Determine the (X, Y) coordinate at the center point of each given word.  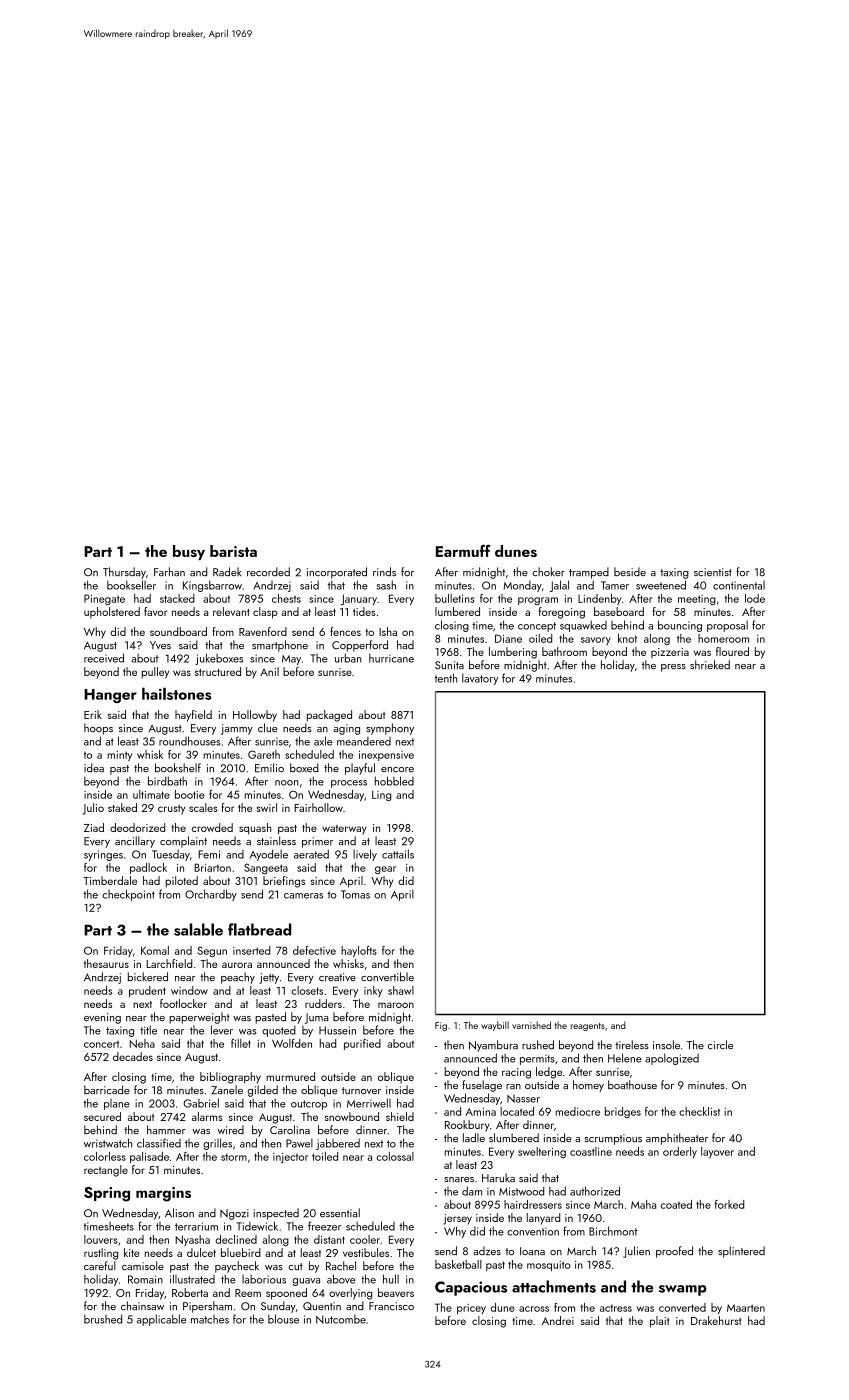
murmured (291, 1076)
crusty (171, 810)
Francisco (391, 1306)
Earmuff (463, 550)
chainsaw (142, 1305)
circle (720, 1044)
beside (630, 571)
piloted (181, 882)
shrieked (710, 664)
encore (397, 769)
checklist (699, 1111)
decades (133, 1056)
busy (189, 552)
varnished (531, 1025)
